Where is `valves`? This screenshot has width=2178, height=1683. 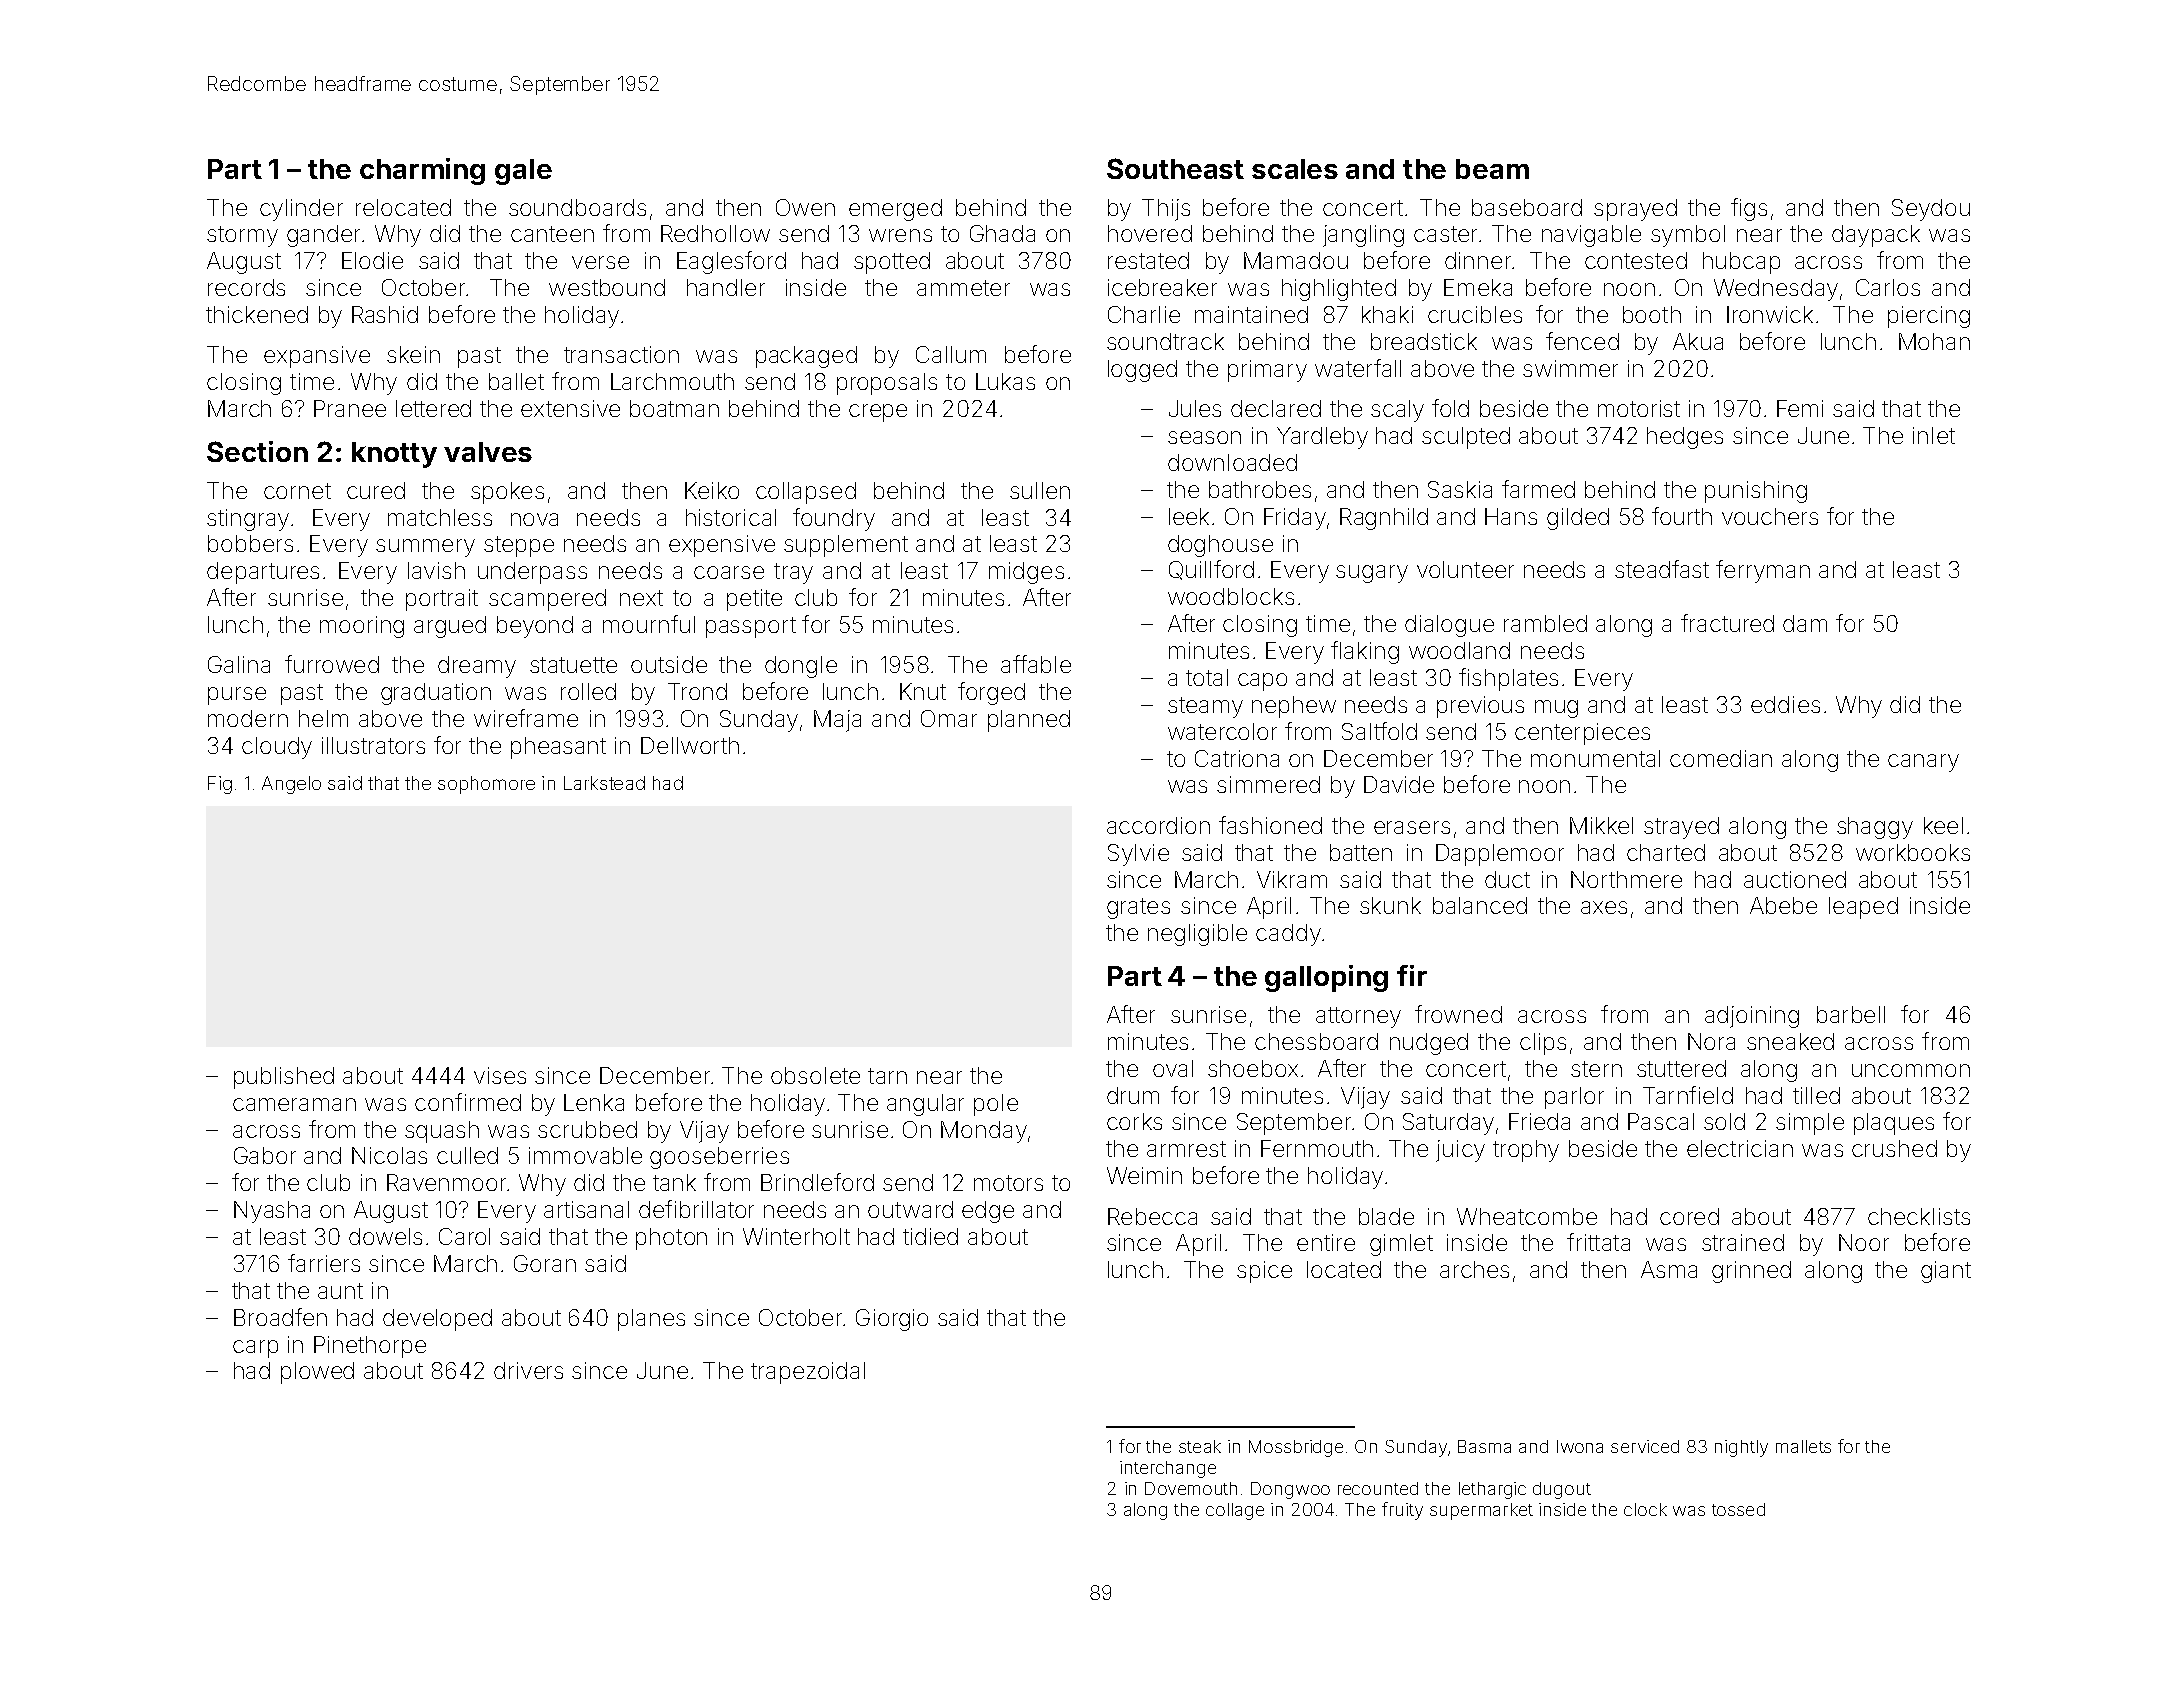 valves is located at coordinates (488, 452).
